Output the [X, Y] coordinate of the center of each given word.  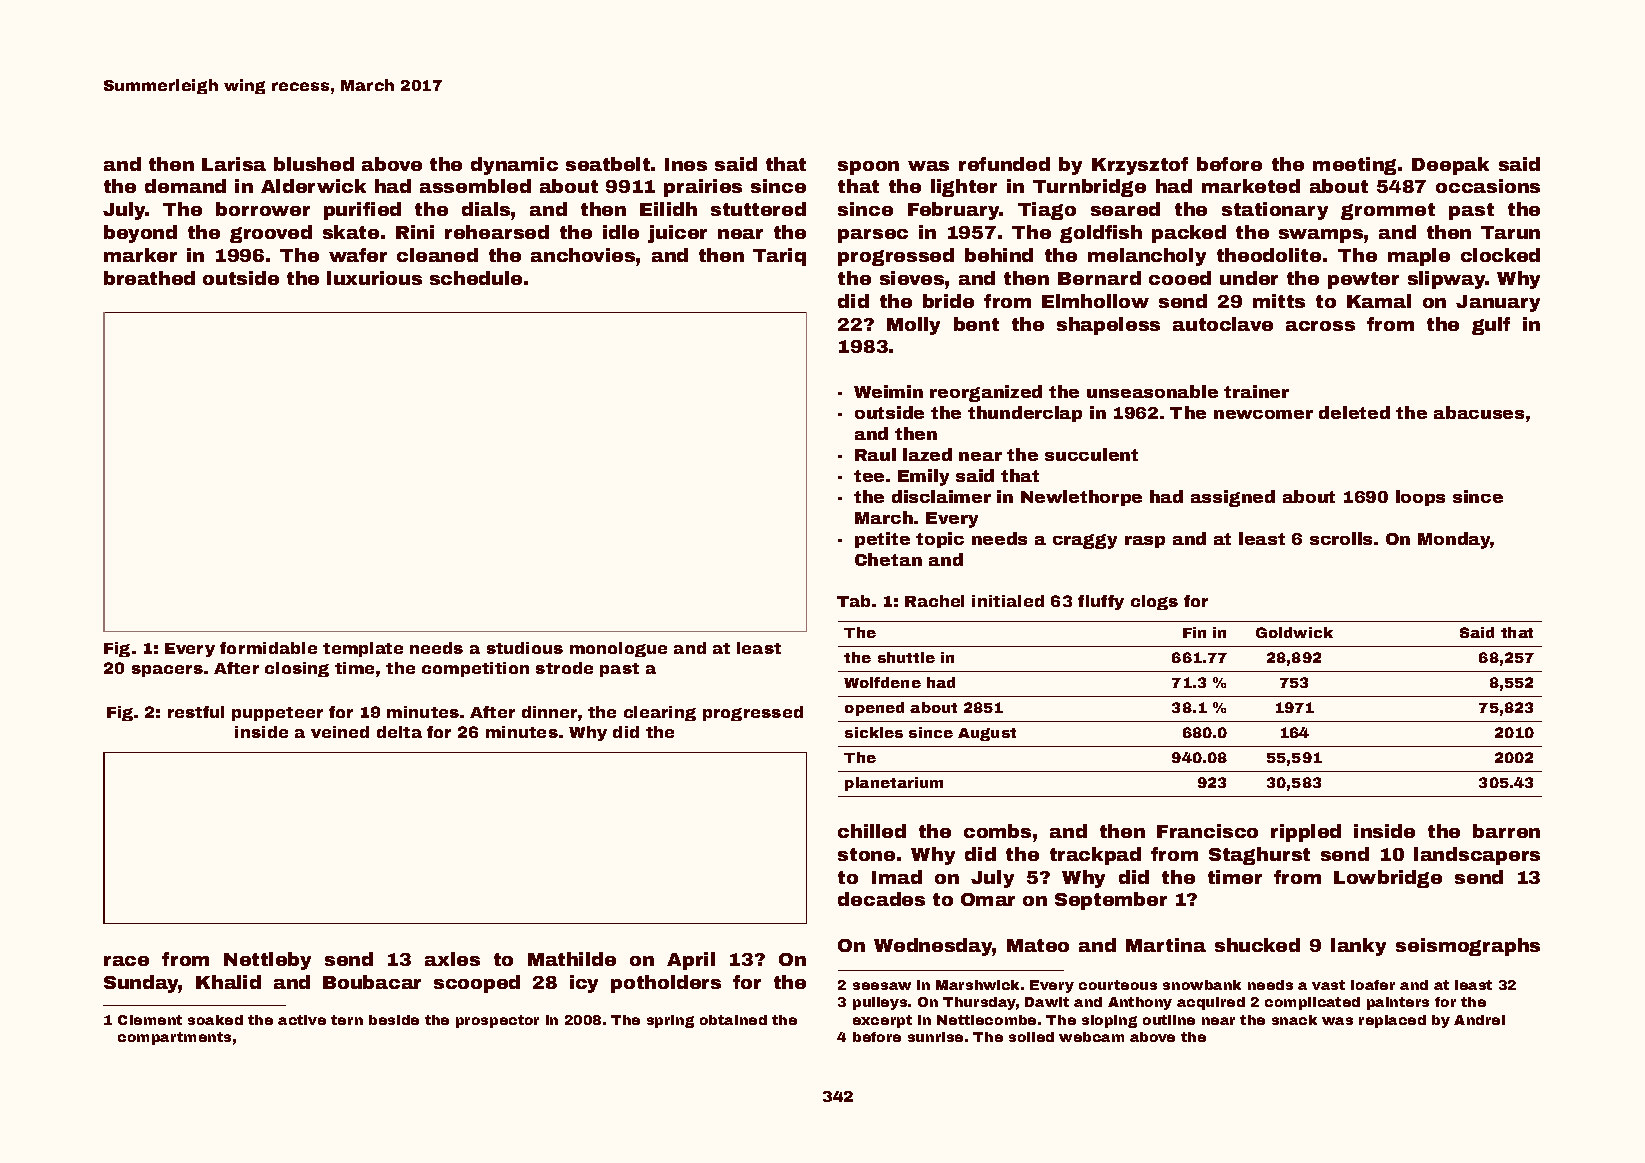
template [363, 649]
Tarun [1510, 232]
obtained [733, 1020]
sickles [874, 732]
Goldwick [1294, 632]
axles [452, 959]
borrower [263, 209]
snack [1294, 1020]
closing [297, 669]
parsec [873, 236]
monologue [618, 649]
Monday [1454, 540]
